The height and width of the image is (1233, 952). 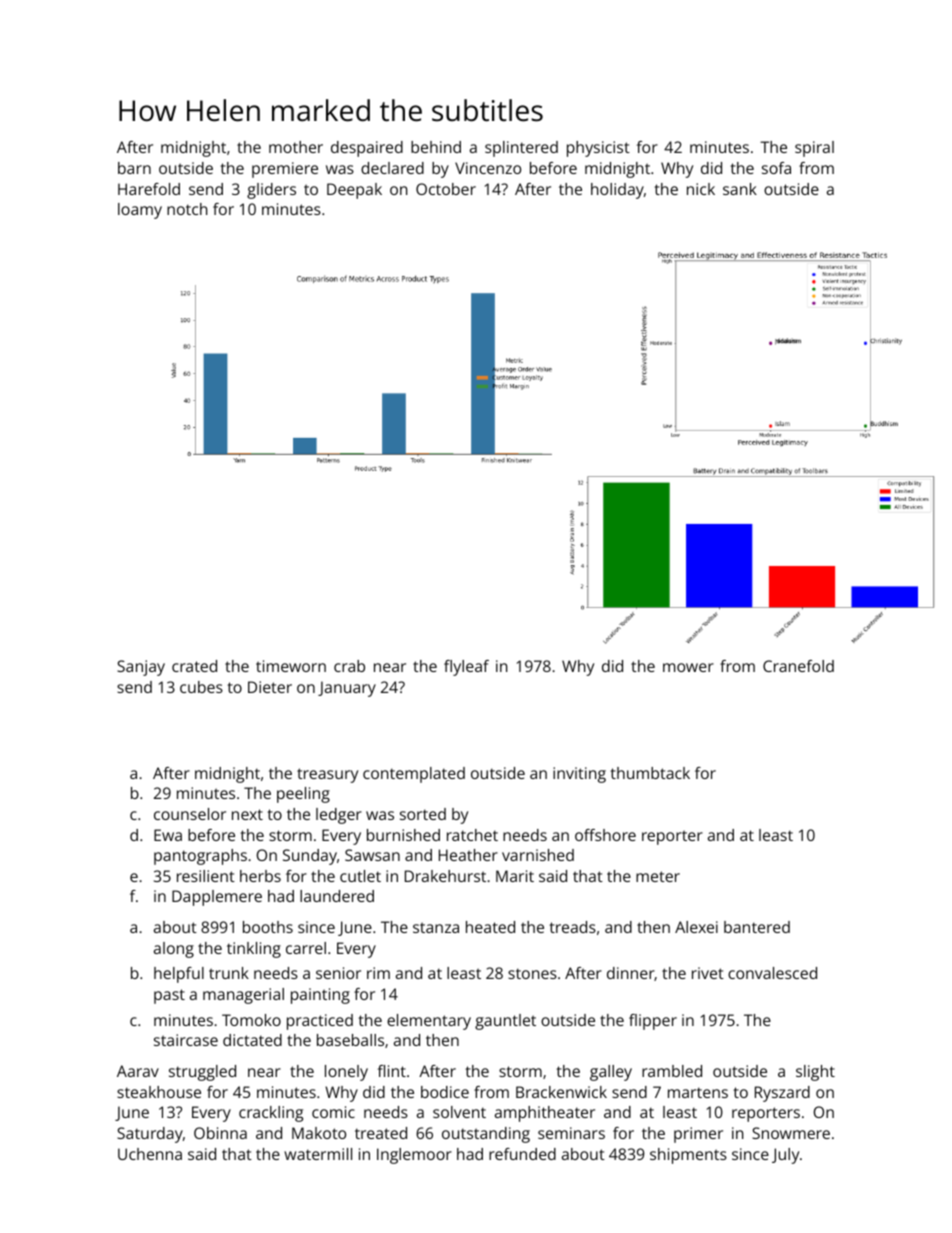 I want to click on loamy, so click(x=140, y=211).
